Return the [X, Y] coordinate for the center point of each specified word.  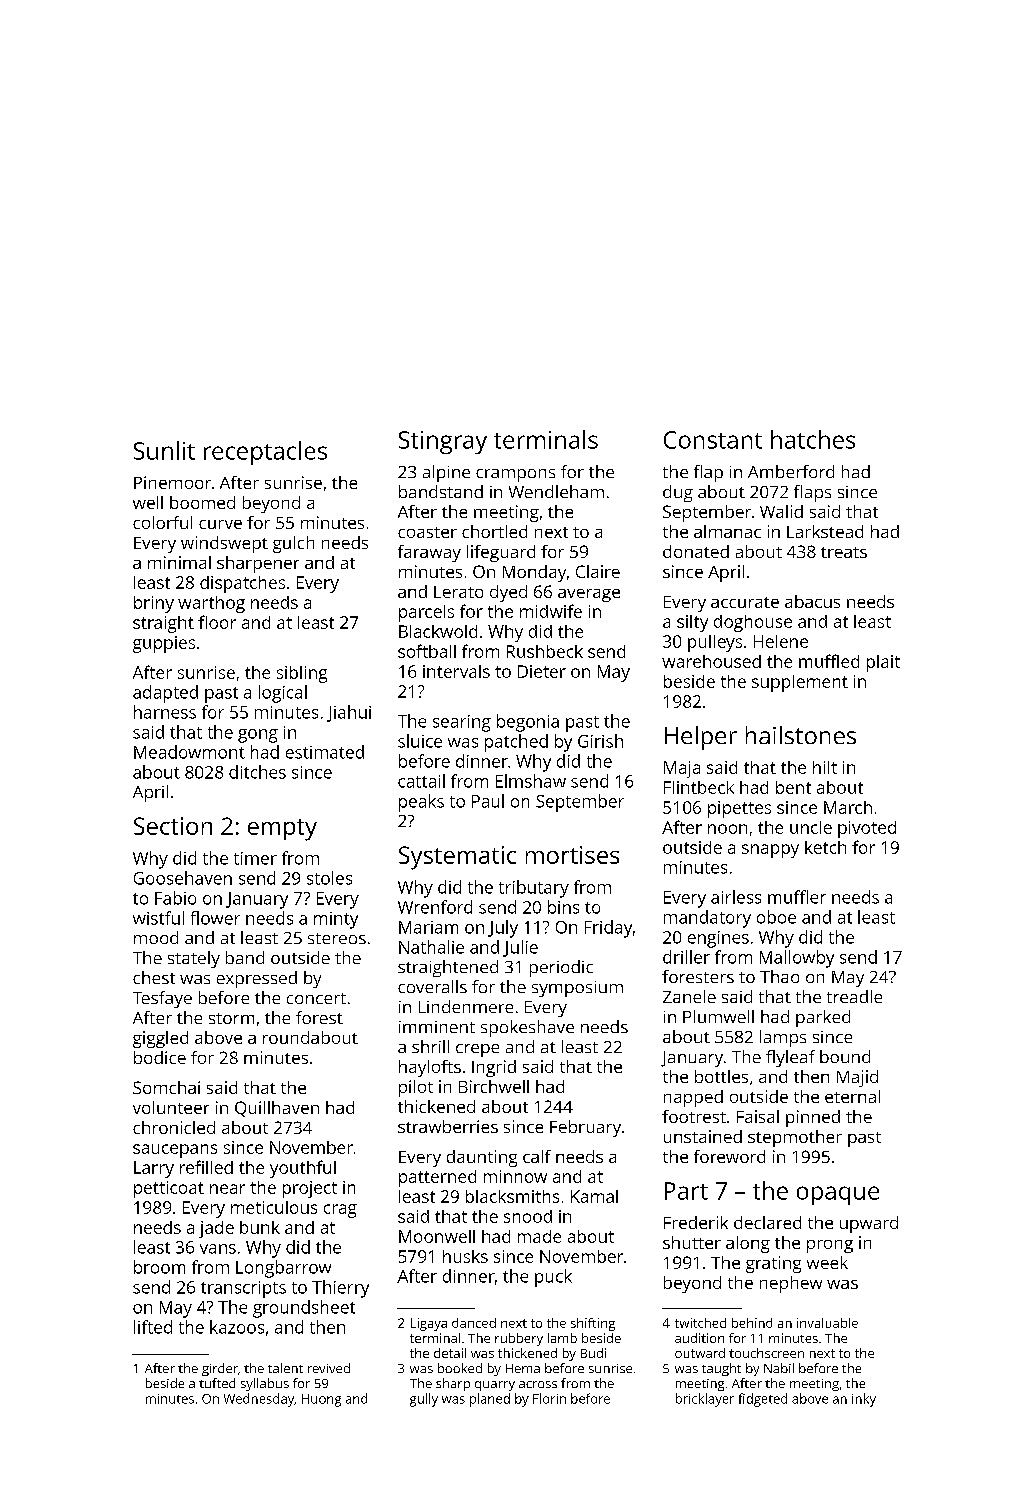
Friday [608, 929]
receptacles [265, 453]
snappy [770, 851]
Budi [593, 1353]
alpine [446, 473]
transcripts [243, 1289]
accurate [745, 602]
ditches [257, 772]
